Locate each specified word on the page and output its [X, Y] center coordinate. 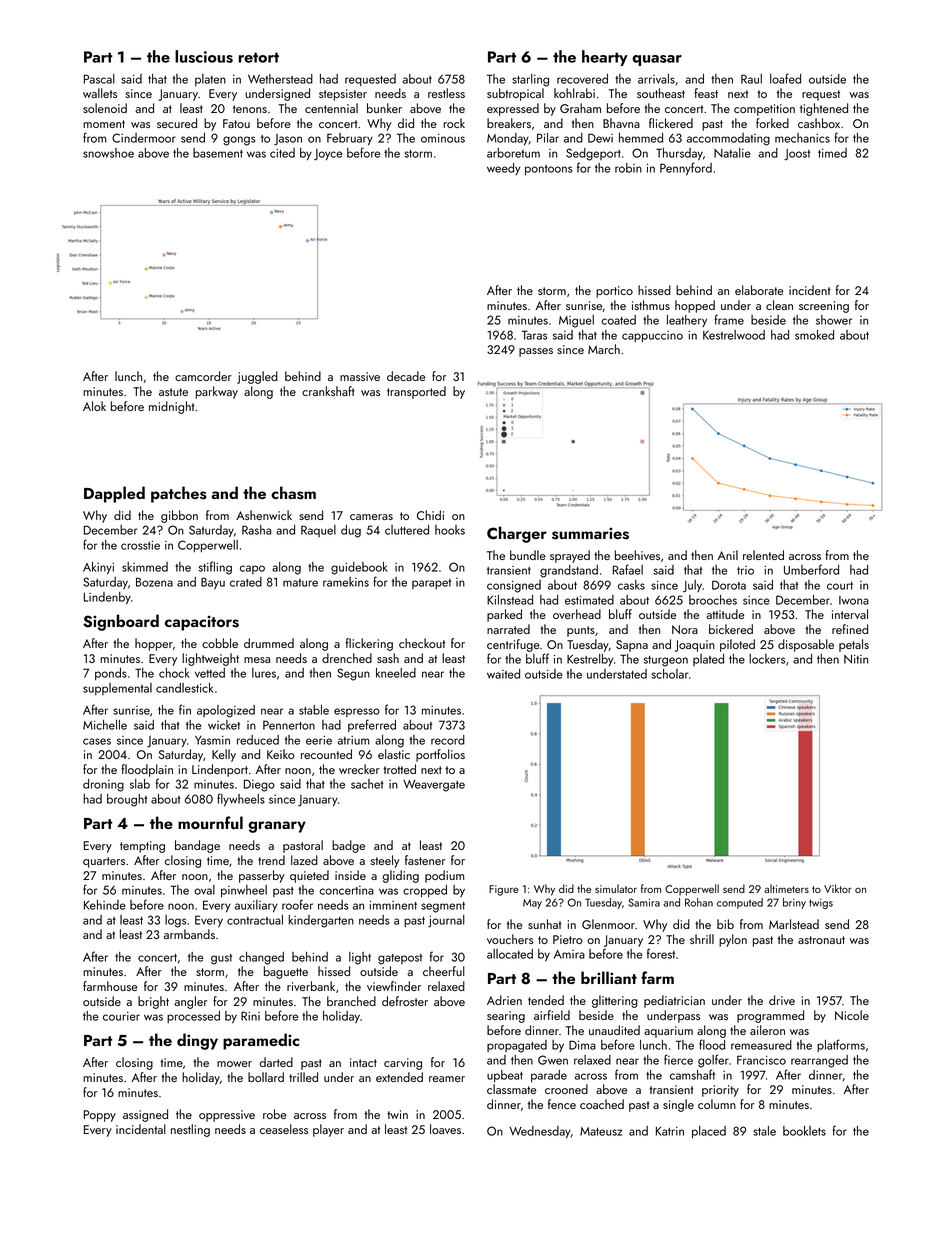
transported [416, 392]
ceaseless [284, 1129]
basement [218, 153]
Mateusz [601, 1131]
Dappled [114, 494]
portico [614, 292]
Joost [797, 154]
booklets [804, 1131]
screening [824, 307]
